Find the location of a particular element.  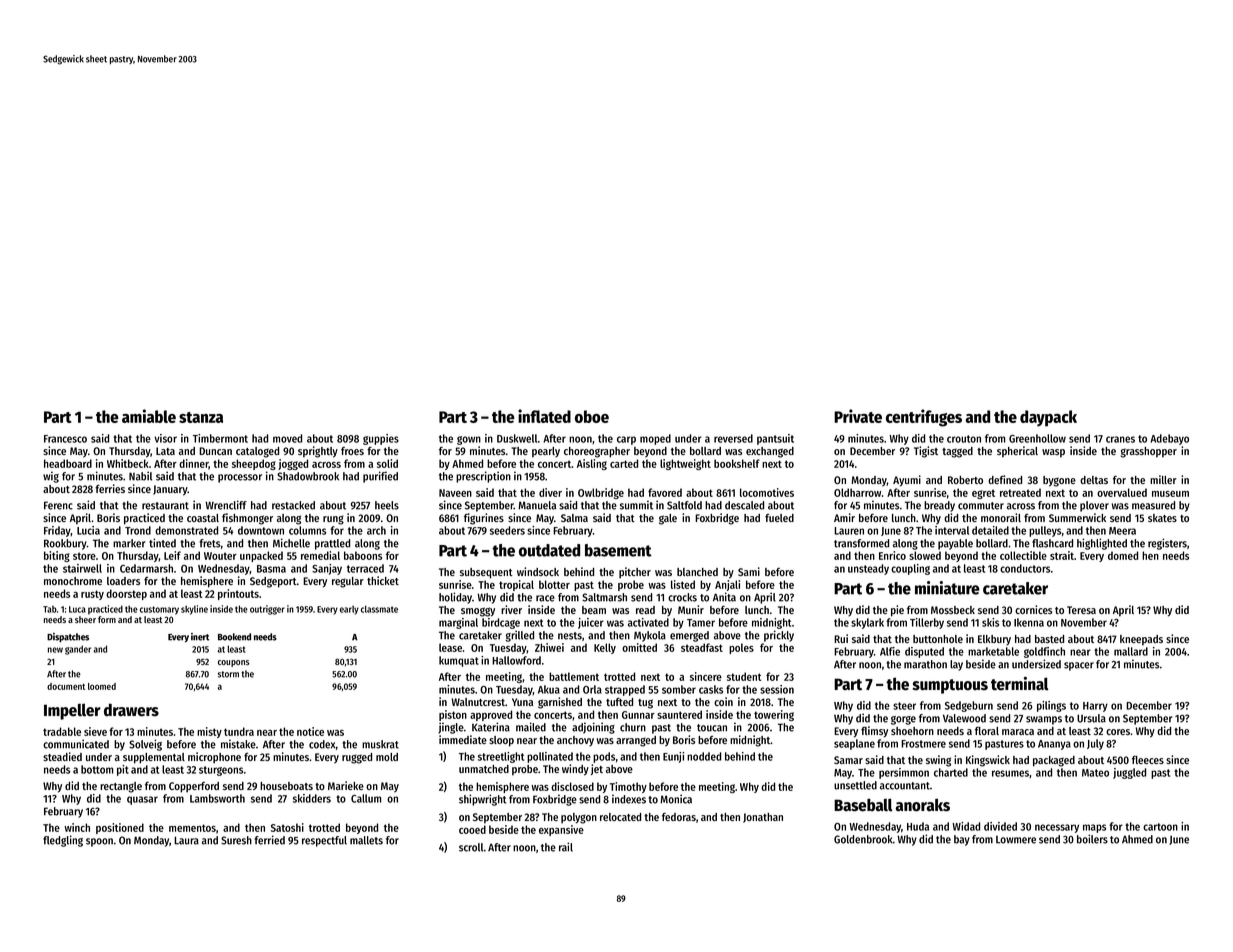

miniature is located at coordinates (947, 588).
